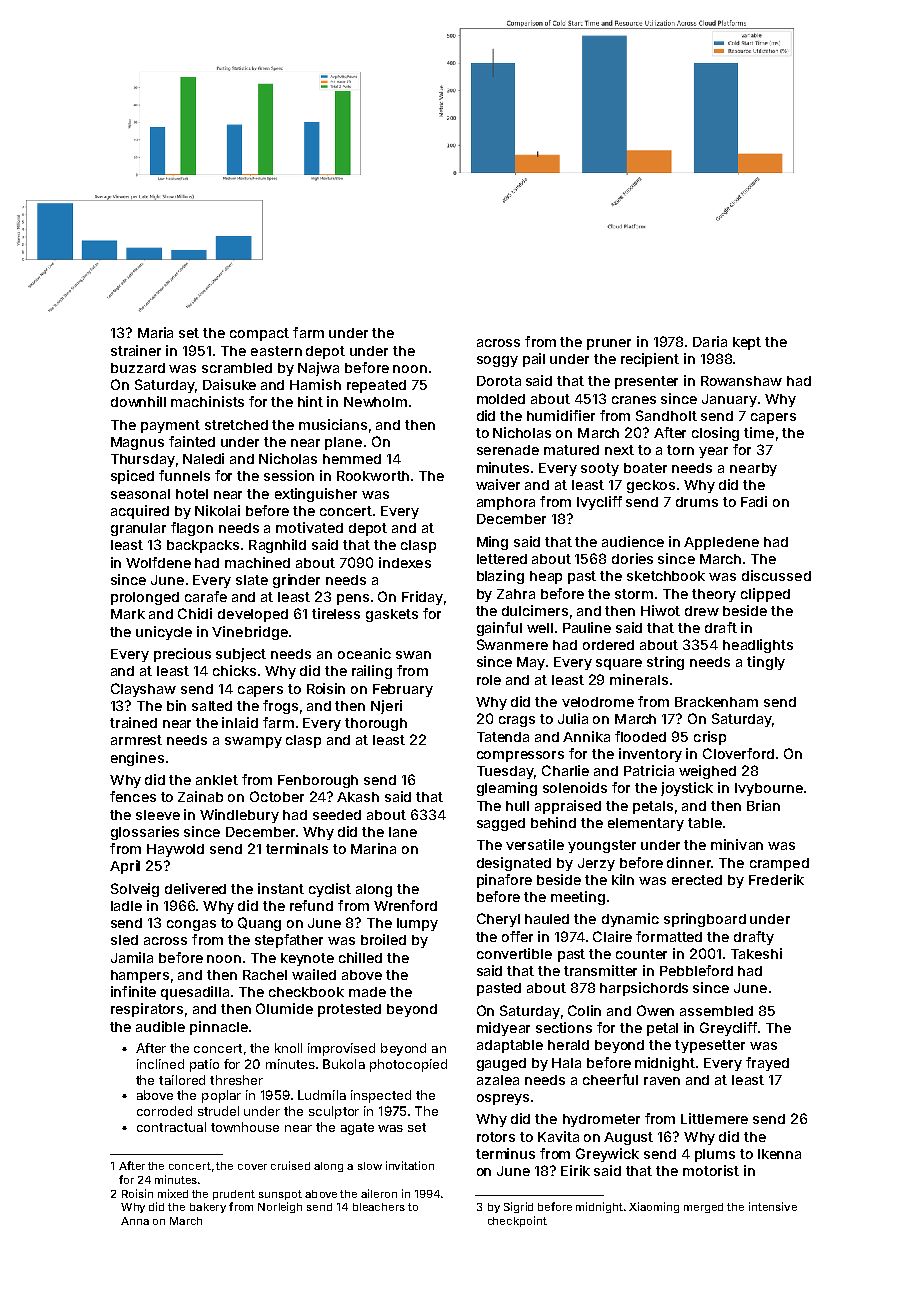 Image resolution: width=924 pixels, height=1308 pixels. I want to click on intensive, so click(773, 1206).
